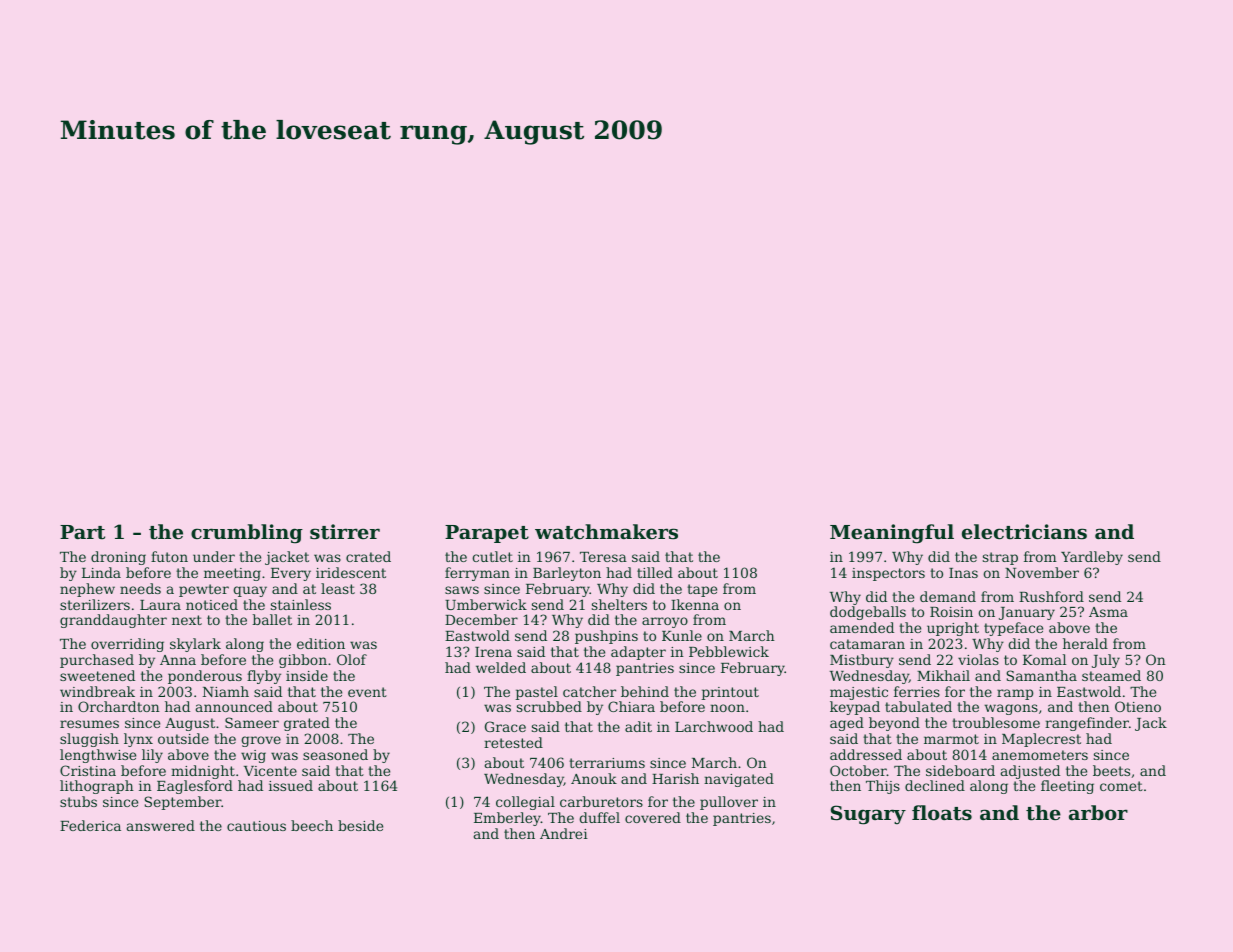 The image size is (1233, 952). What do you see at coordinates (247, 534) in the image?
I see `crumbling` at bounding box center [247, 534].
